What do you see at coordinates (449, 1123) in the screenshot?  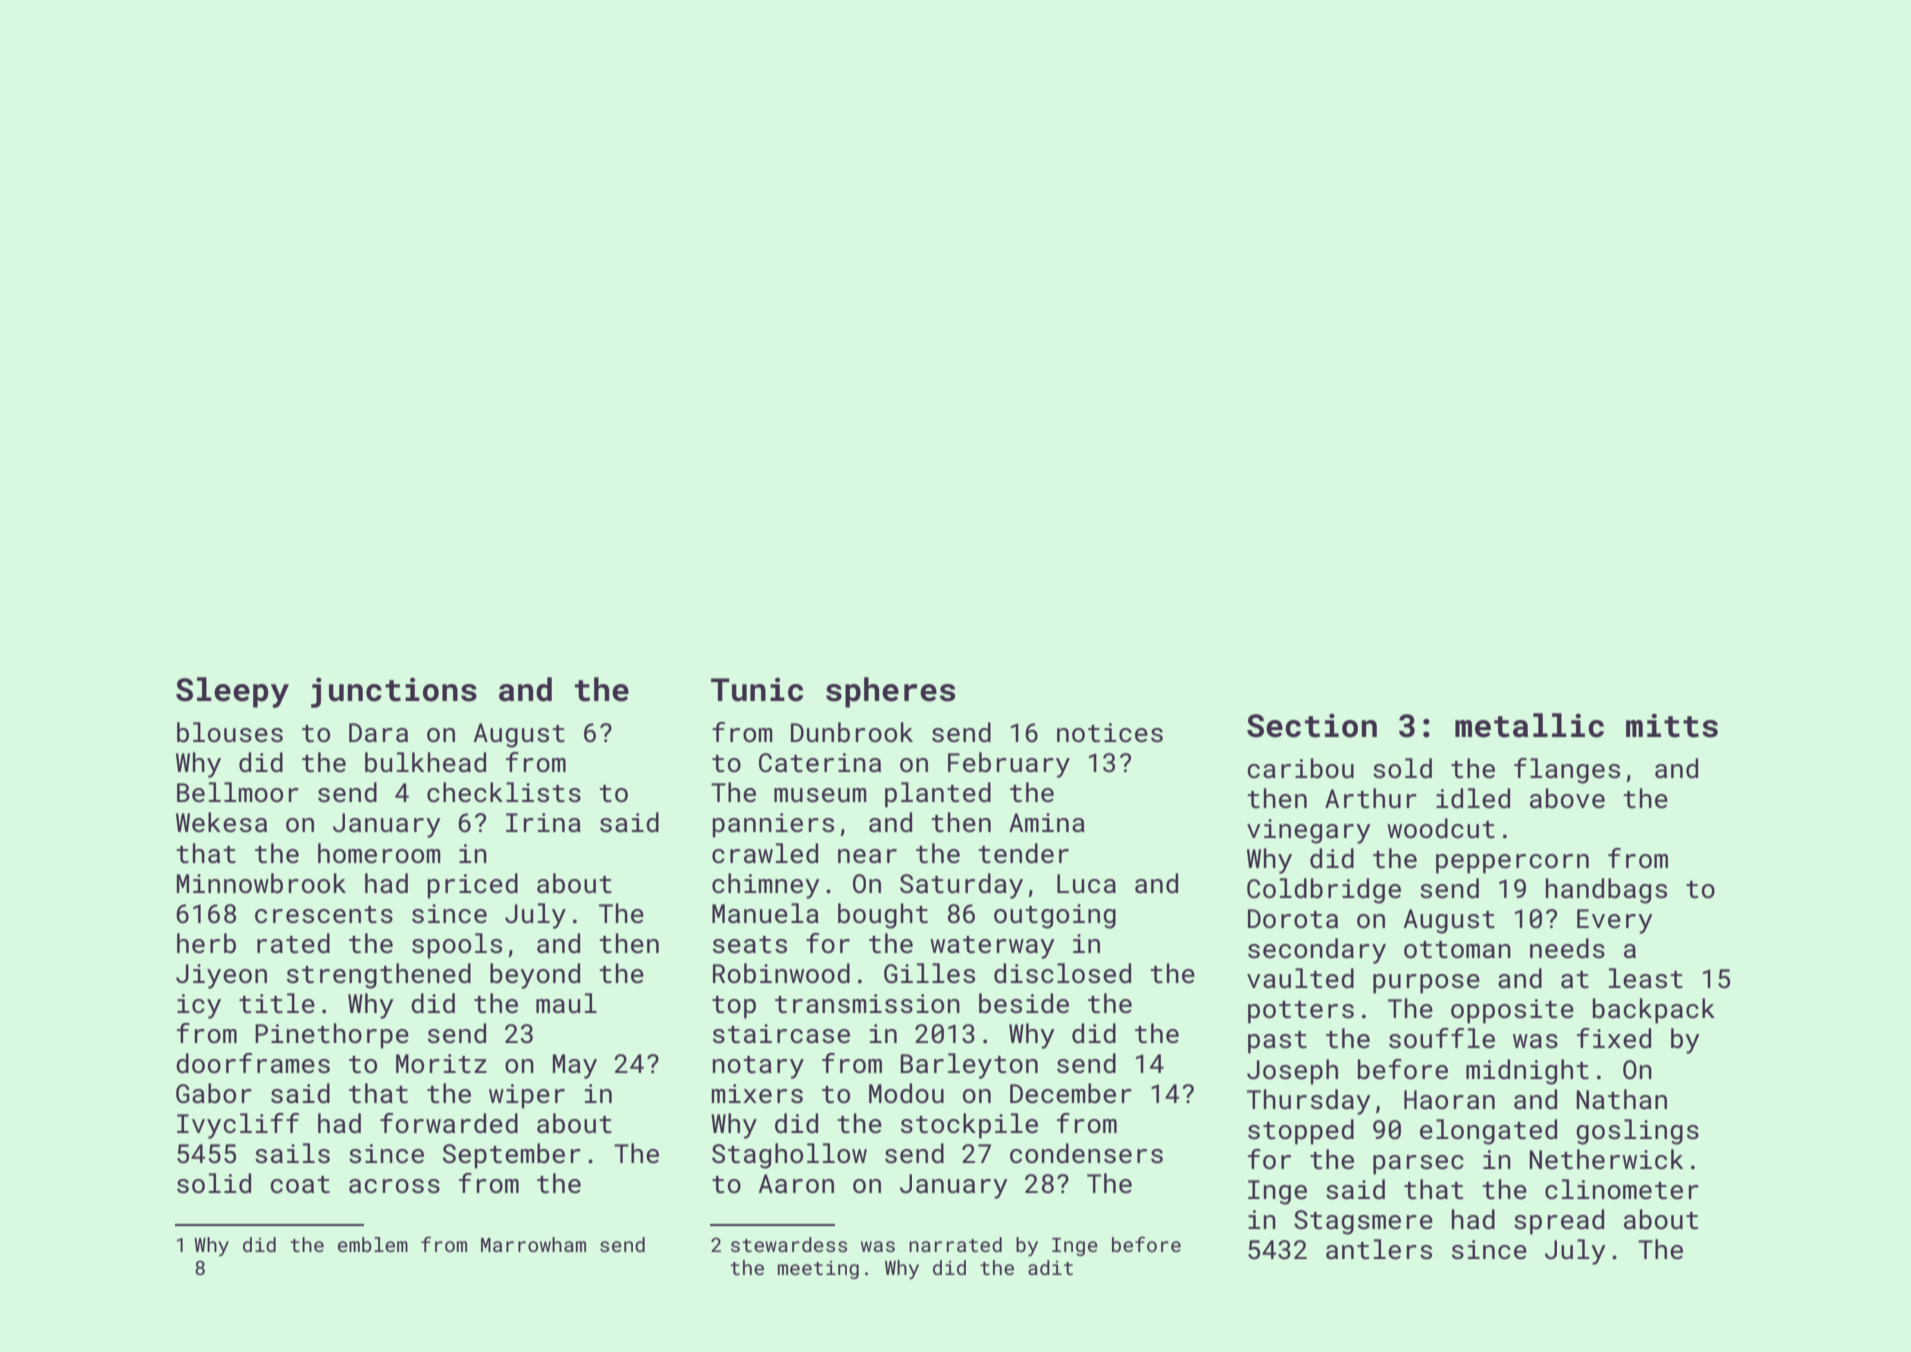 I see `forwarded` at bounding box center [449, 1123].
